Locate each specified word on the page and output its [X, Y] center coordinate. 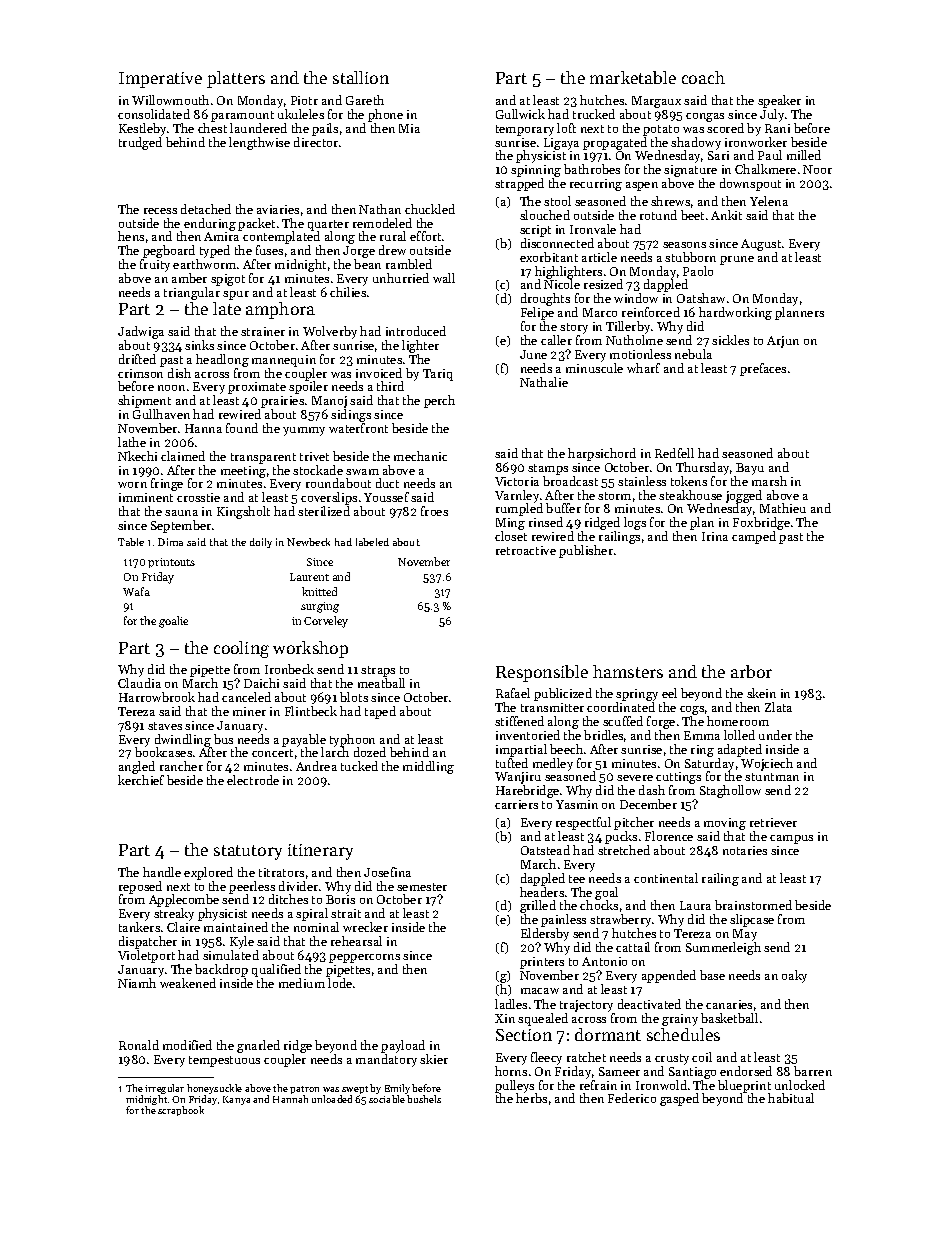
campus [791, 839]
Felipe [537, 313]
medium [302, 983]
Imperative [160, 80]
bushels [424, 1099]
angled [137, 767]
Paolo [698, 271]
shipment [144, 401]
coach [703, 77]
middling [428, 767]
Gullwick [520, 114]
